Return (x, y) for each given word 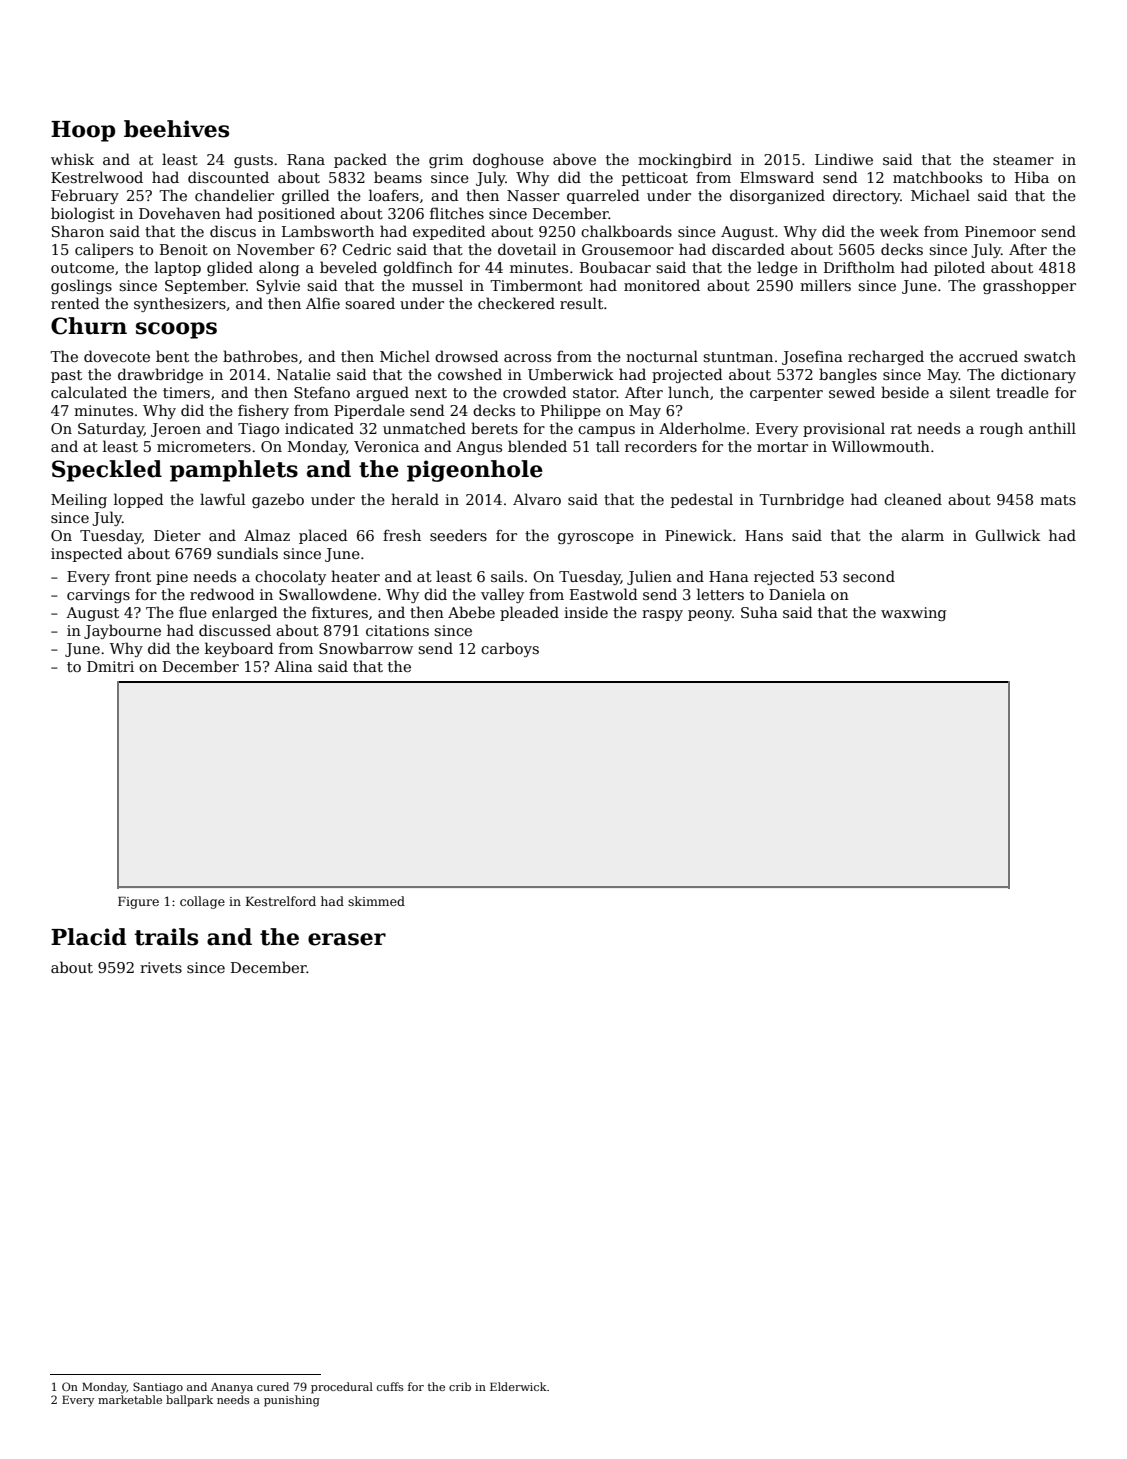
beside (905, 392)
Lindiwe (844, 159)
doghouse (508, 160)
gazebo (278, 500)
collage (202, 902)
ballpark (189, 1401)
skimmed (376, 901)
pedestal (702, 500)
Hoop (83, 131)
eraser (347, 939)
